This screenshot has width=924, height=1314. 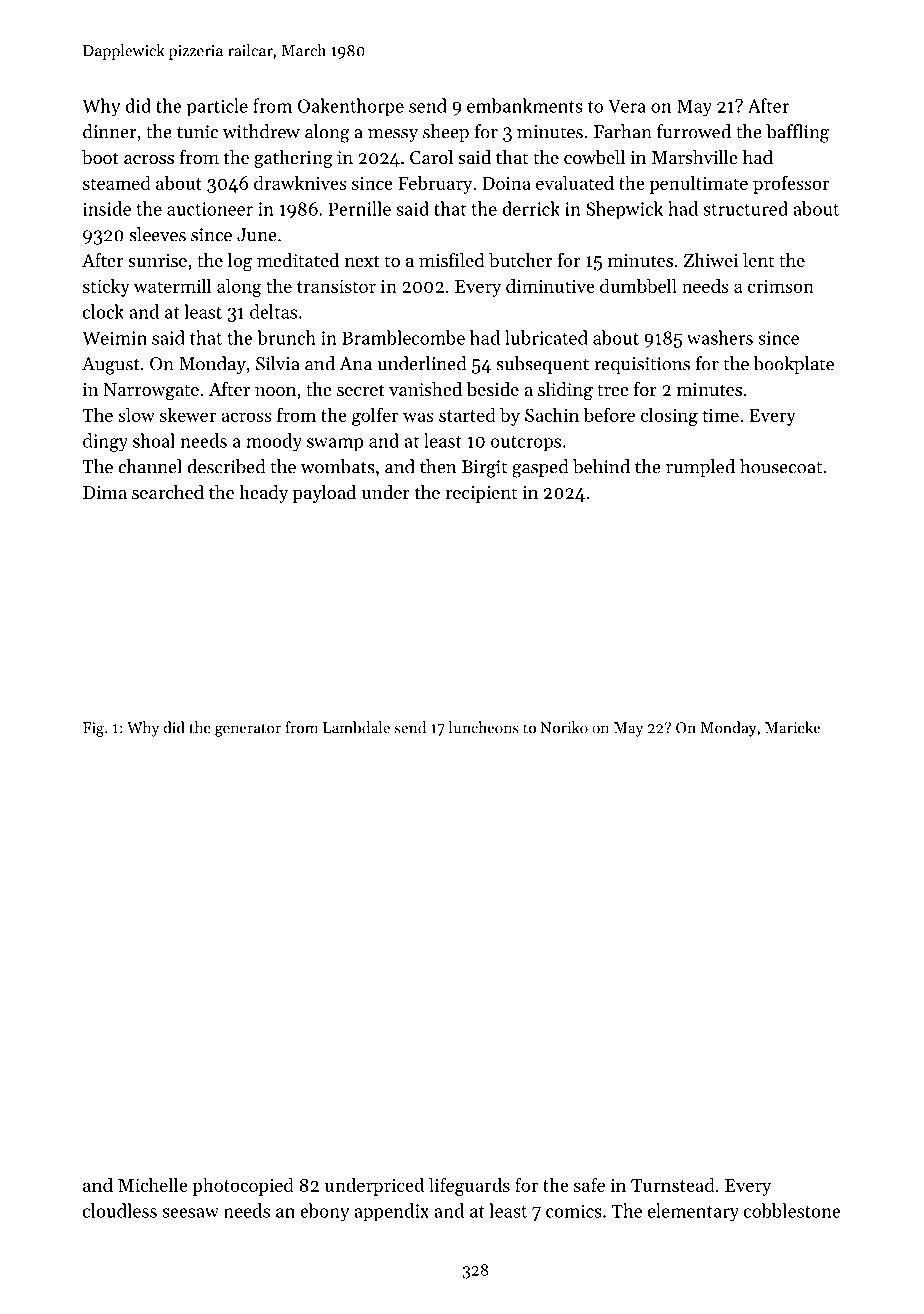 I want to click on luncheons, so click(x=484, y=727).
